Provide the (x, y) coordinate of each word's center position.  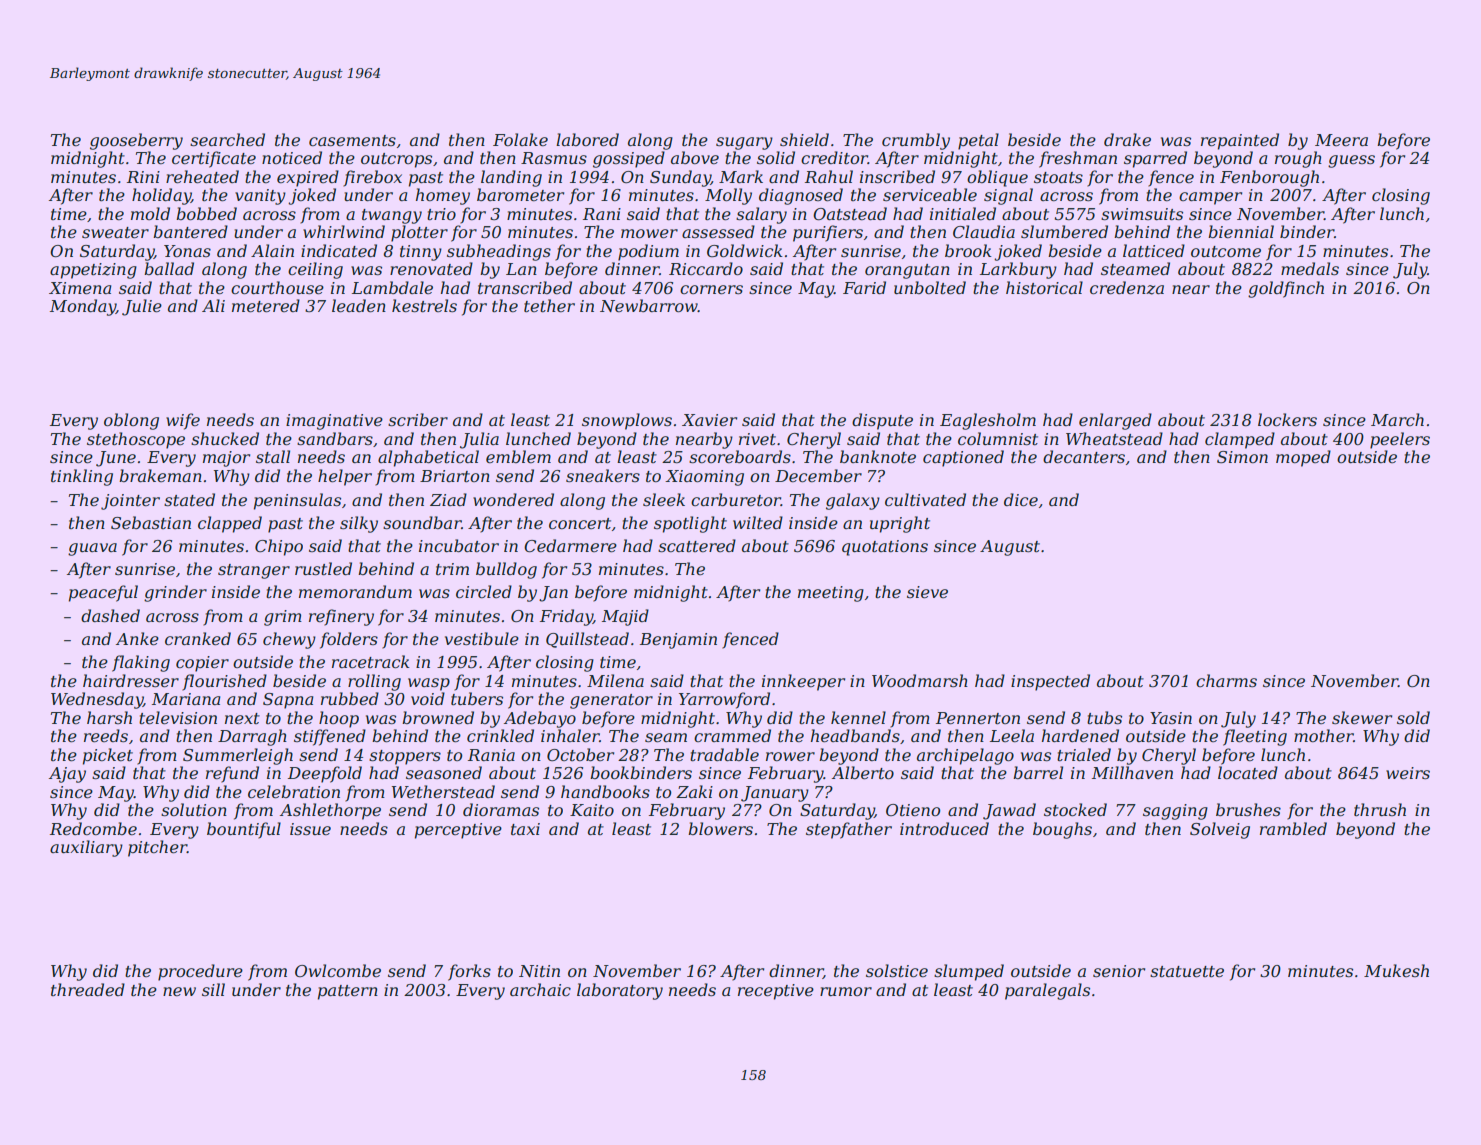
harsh (109, 717)
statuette (1187, 971)
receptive (776, 992)
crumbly (916, 141)
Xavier (709, 420)
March (1397, 419)
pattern (348, 992)
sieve (927, 592)
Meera (1341, 140)
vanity (260, 197)
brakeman (160, 475)
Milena (615, 680)
